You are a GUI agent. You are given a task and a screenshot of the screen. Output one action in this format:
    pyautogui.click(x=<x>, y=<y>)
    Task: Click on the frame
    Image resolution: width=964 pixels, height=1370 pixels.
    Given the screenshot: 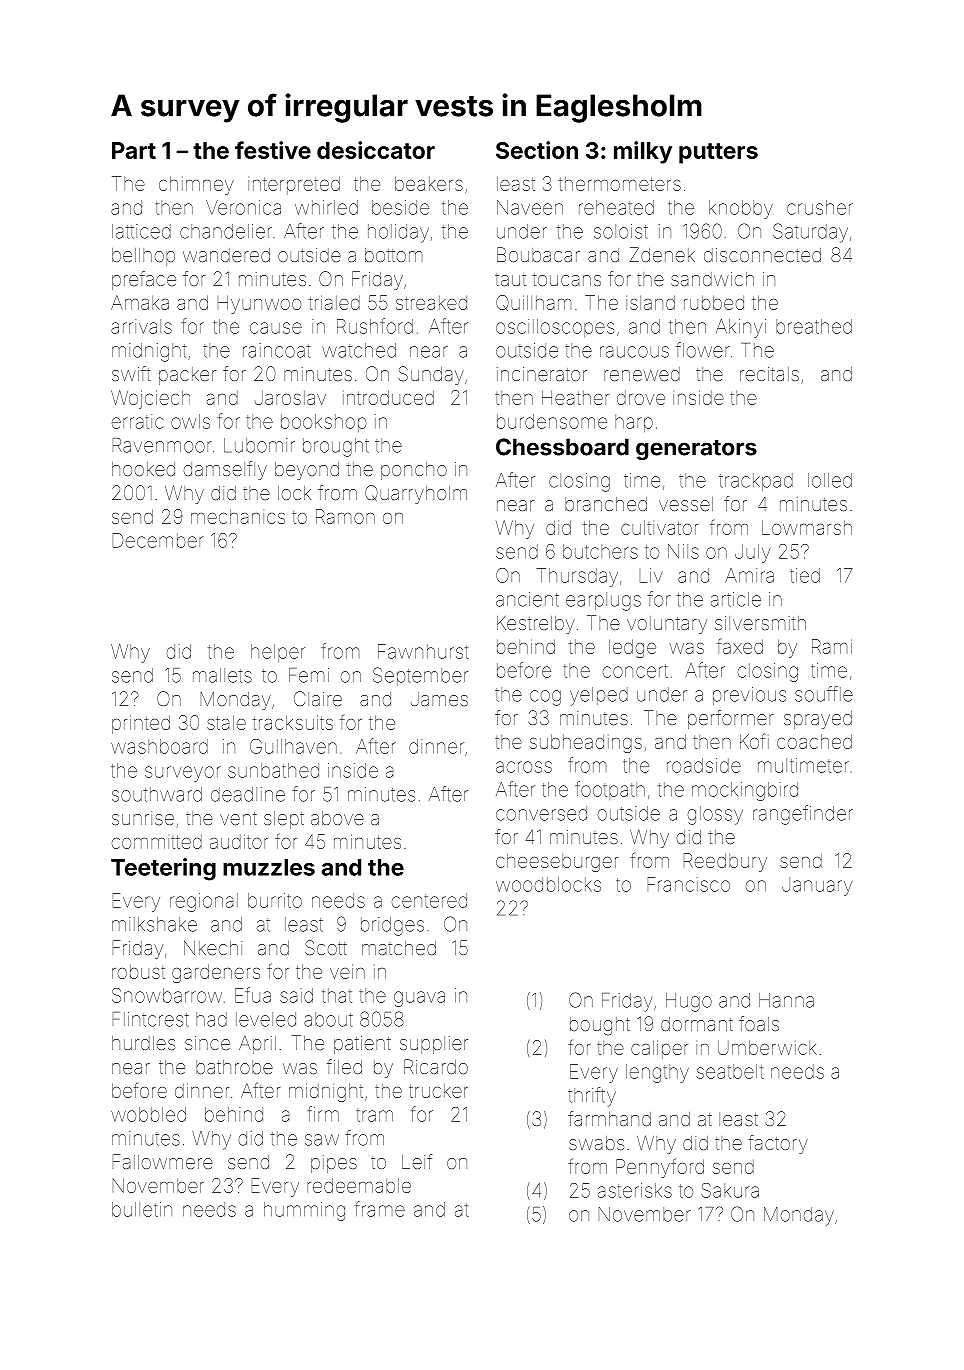 What is the action you would take?
    pyautogui.click(x=380, y=1209)
